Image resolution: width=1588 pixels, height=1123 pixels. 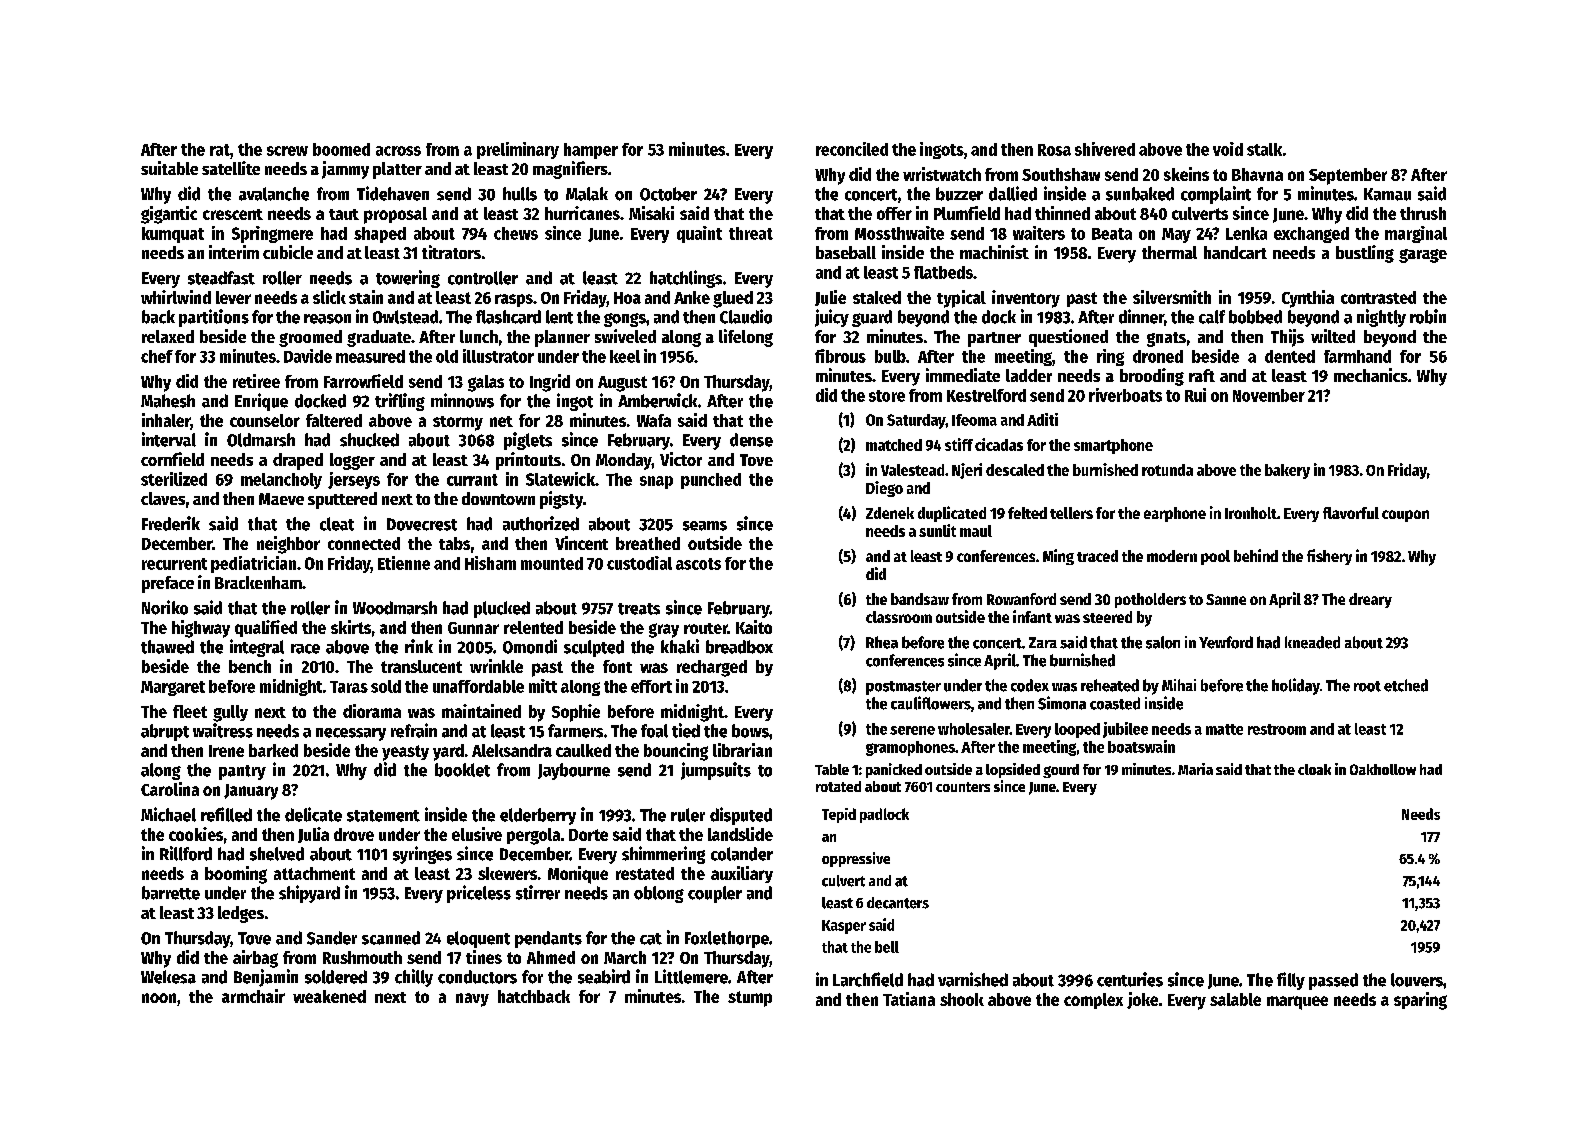 What do you see at coordinates (173, 688) in the image?
I see `Margaret` at bounding box center [173, 688].
